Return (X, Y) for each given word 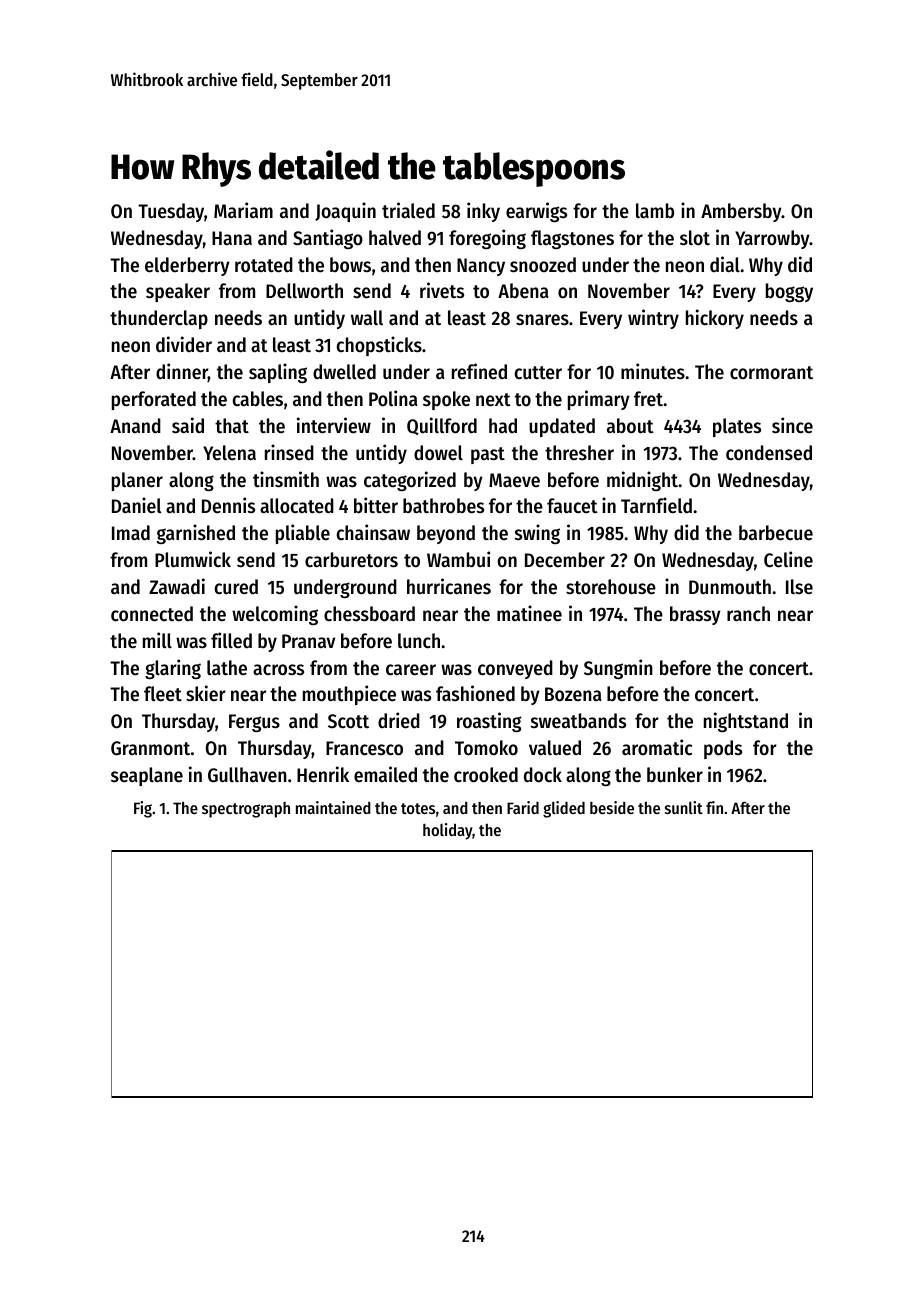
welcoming (275, 615)
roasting (489, 722)
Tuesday (171, 212)
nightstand (746, 722)
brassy (695, 615)
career (411, 670)
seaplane (147, 776)
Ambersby (741, 212)
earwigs (536, 212)
